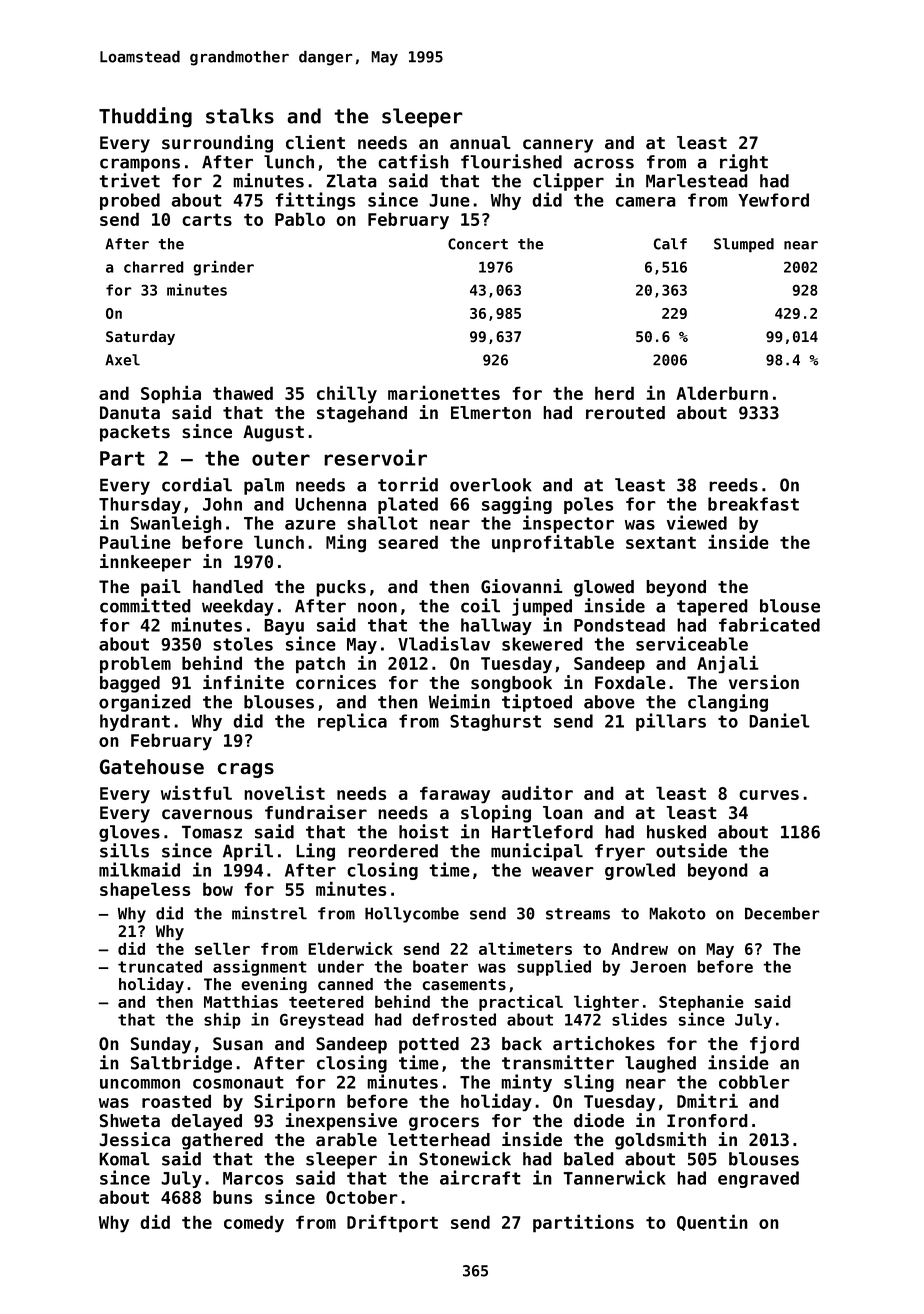 This screenshot has height=1314, width=924. I want to click on Axel, so click(122, 360).
